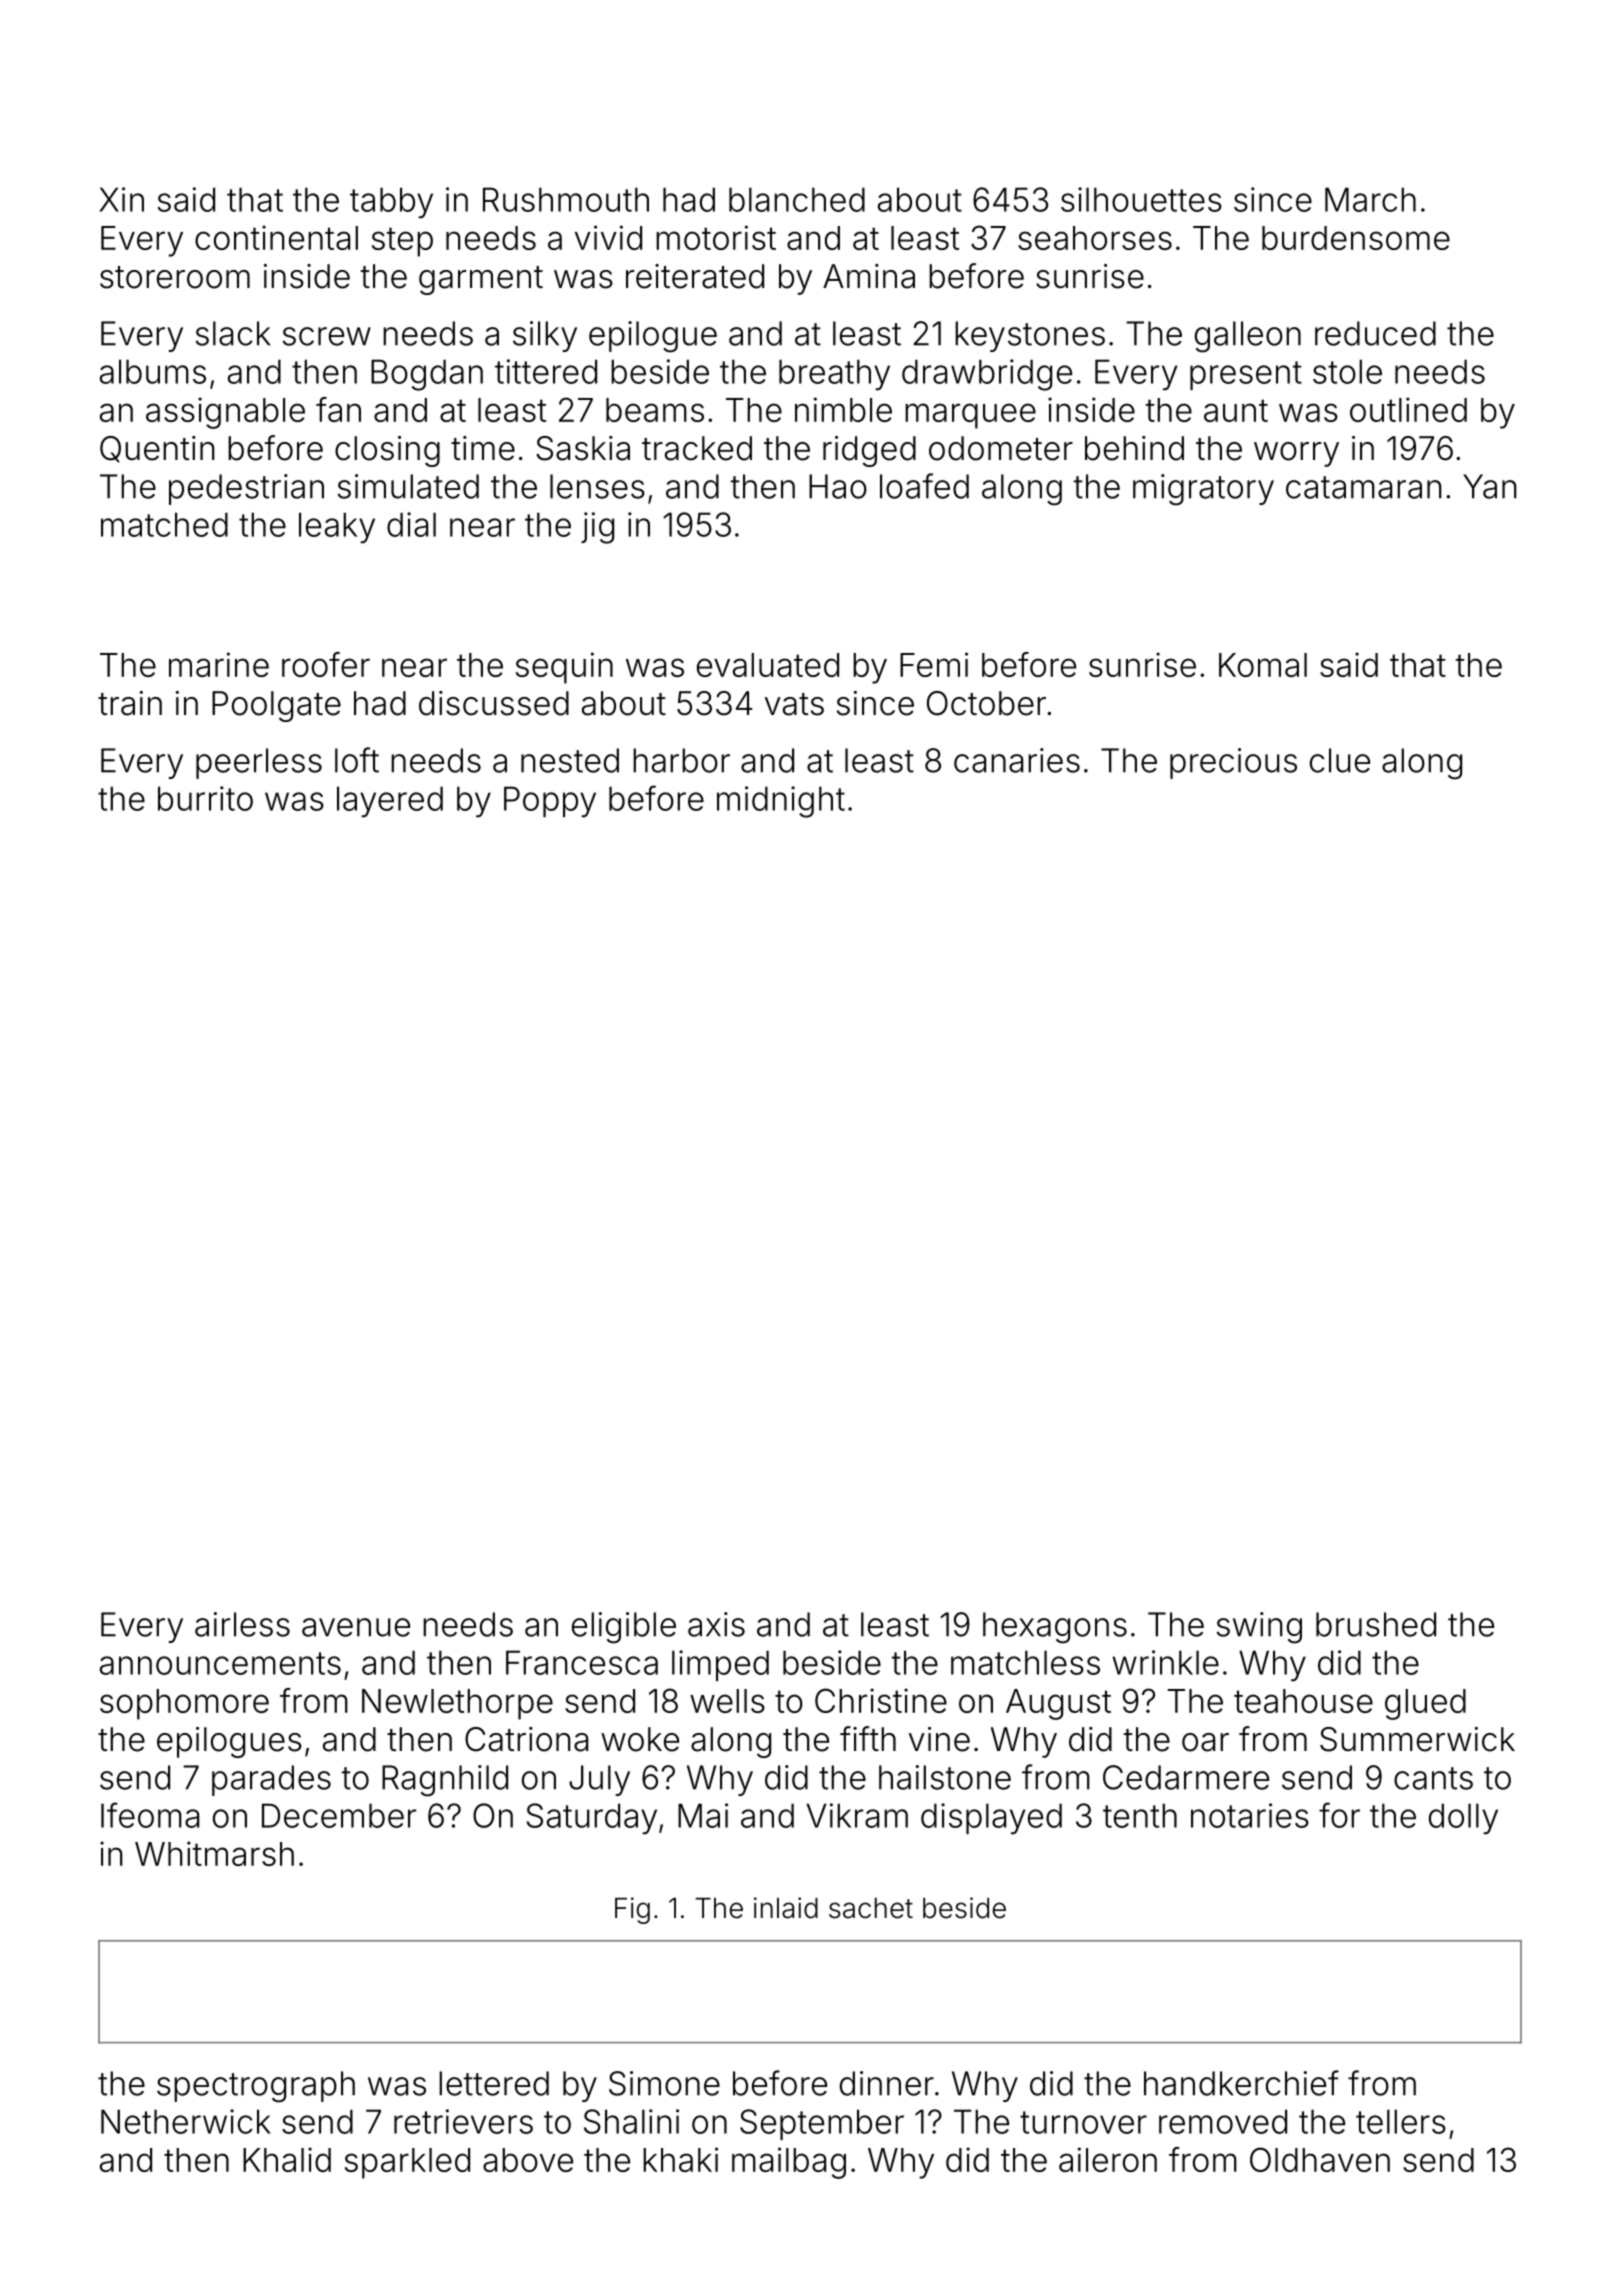 This screenshot has height=2292, width=1620. Describe the element at coordinates (121, 199) in the screenshot. I see `Xin` at that location.
